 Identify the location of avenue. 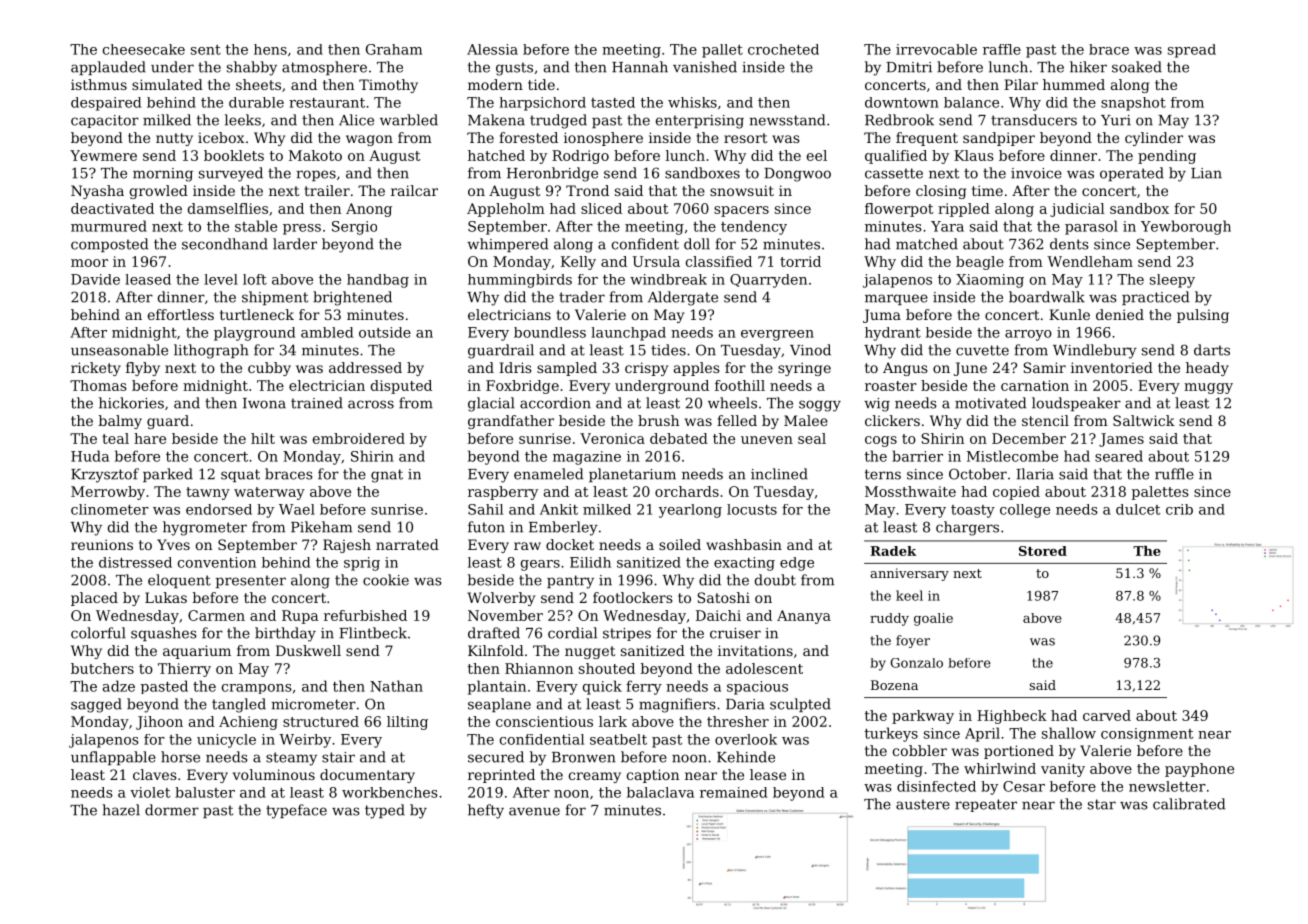
(534, 811).
